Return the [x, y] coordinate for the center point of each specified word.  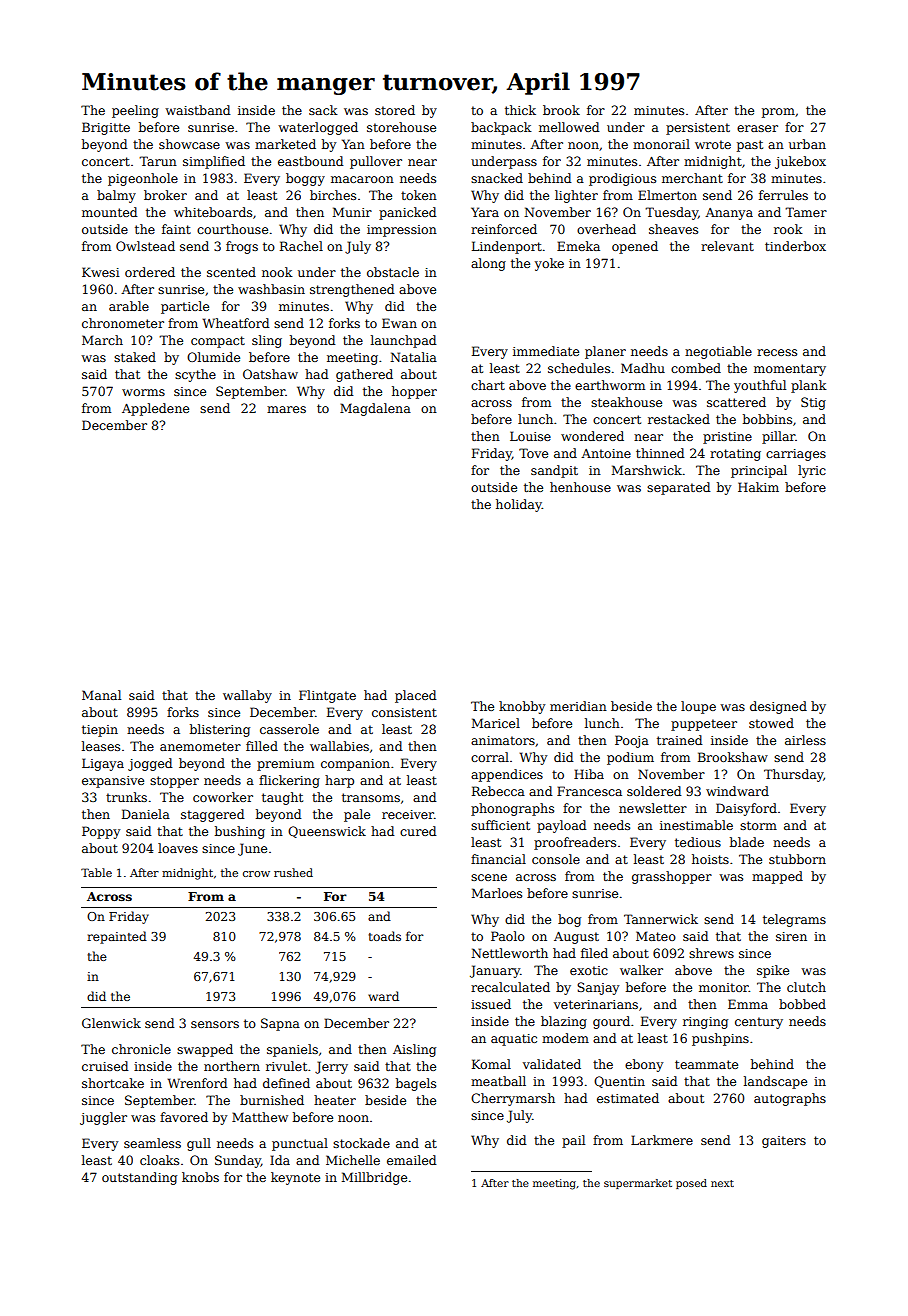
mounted [109, 212]
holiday [519, 505]
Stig [813, 403]
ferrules [783, 195]
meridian [578, 706]
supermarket [638, 1184]
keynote [295, 1178]
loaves [178, 848]
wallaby [247, 696]
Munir [352, 212]
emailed [411, 1160]
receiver [408, 814]
